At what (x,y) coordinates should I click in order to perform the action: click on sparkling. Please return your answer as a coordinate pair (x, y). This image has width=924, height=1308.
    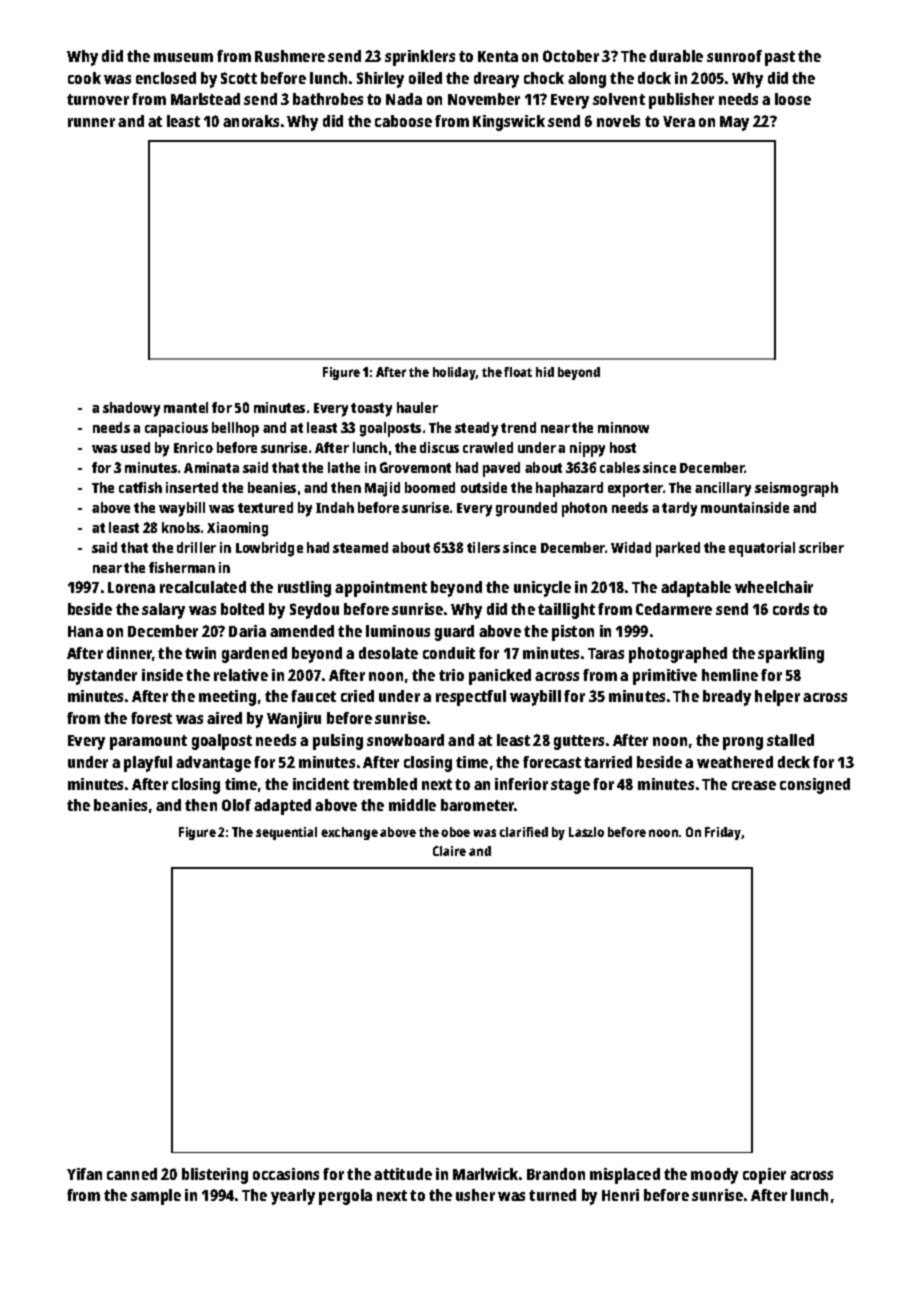
    Looking at the image, I should click on (791, 655).
